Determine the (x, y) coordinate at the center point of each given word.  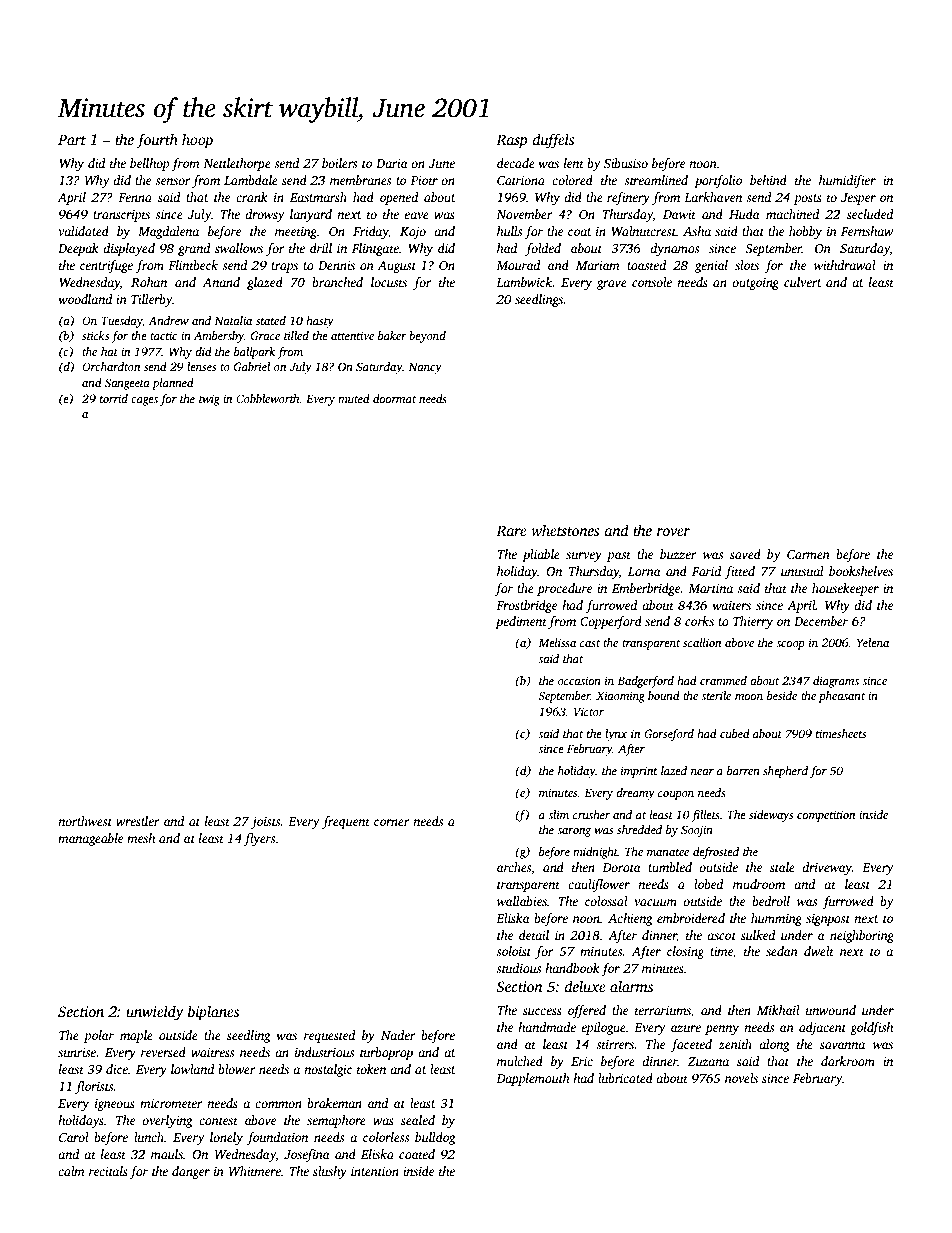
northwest (85, 821)
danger (191, 1172)
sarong (574, 832)
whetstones (565, 530)
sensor (173, 181)
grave (612, 285)
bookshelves (861, 571)
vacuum (655, 902)
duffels (554, 141)
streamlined (656, 180)
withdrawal (845, 265)
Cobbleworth (268, 398)
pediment (521, 622)
